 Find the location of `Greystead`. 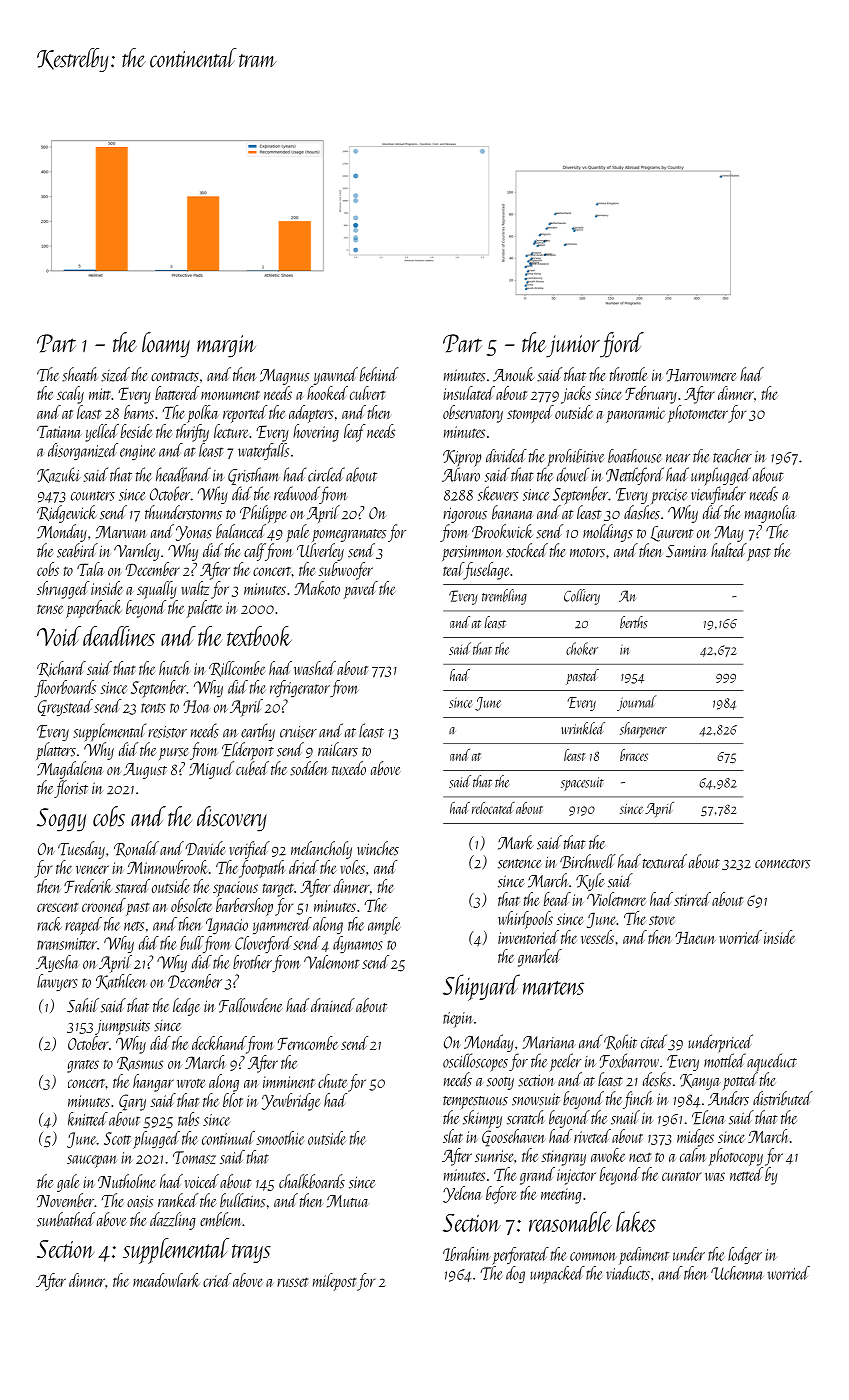

Greystead is located at coordinates (65, 707).
